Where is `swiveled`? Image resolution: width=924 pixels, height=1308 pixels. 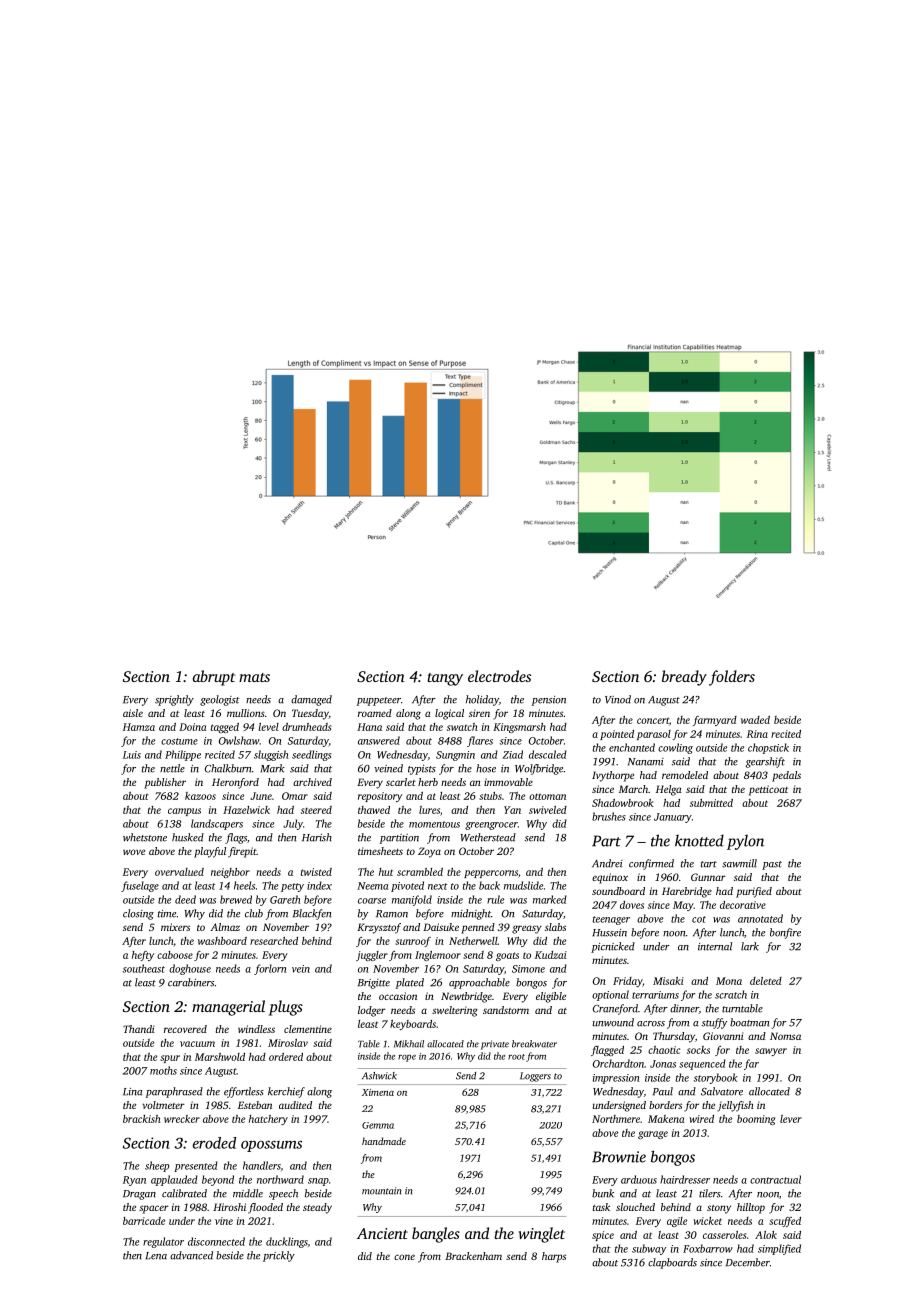 swiveled is located at coordinates (548, 810).
